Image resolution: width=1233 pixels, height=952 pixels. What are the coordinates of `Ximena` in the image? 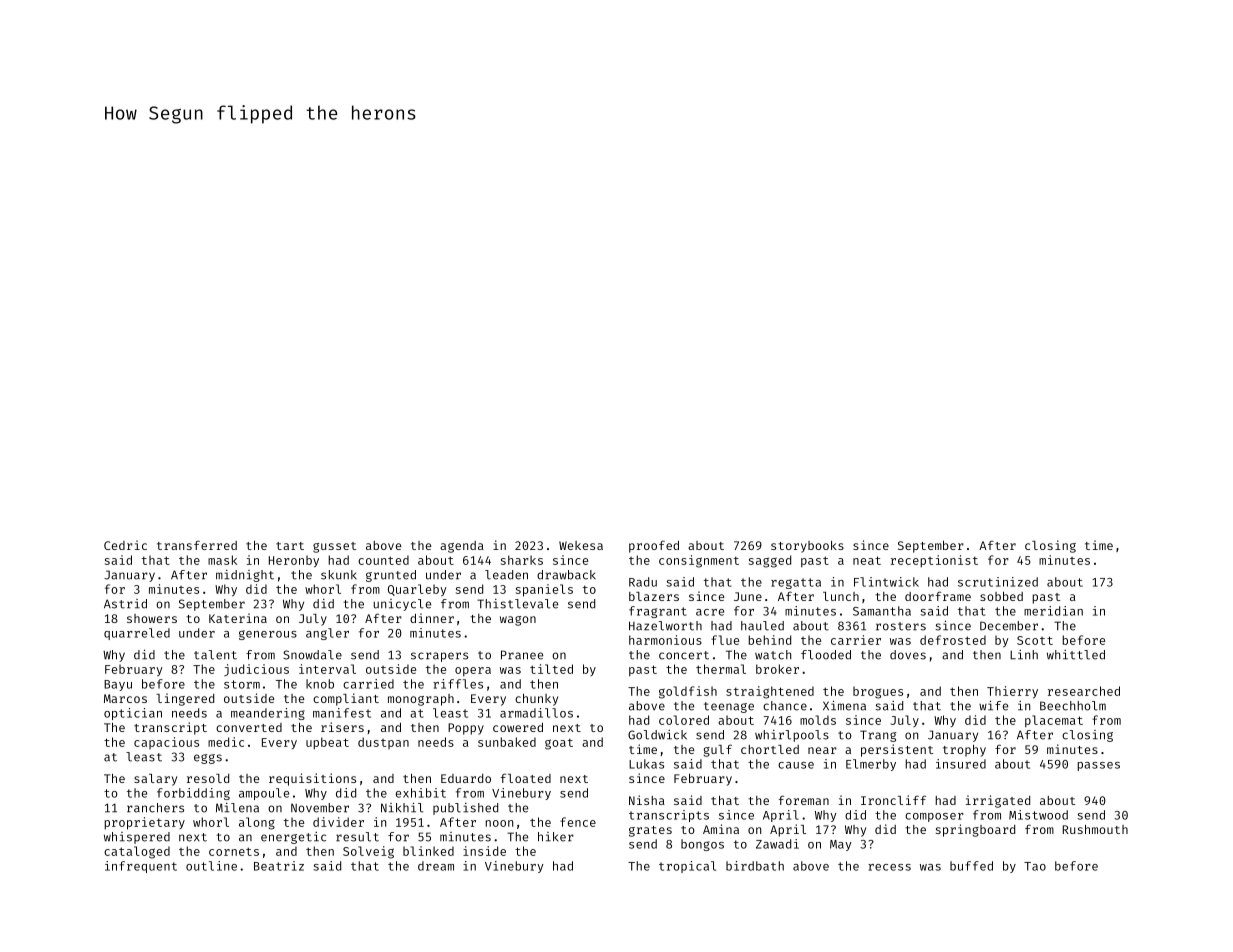 It's located at (844, 705).
